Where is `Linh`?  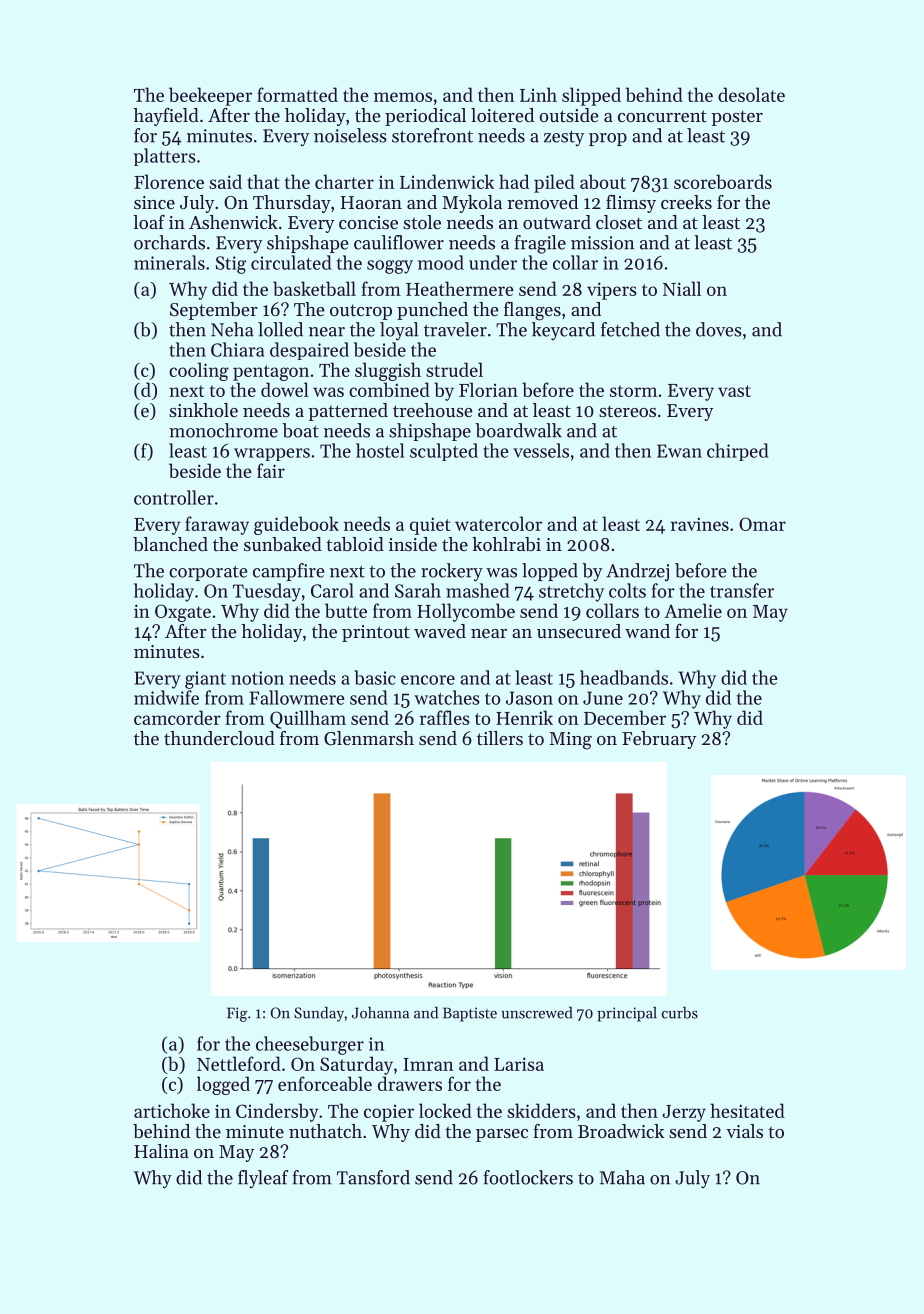
Linh is located at coordinates (538, 94).
